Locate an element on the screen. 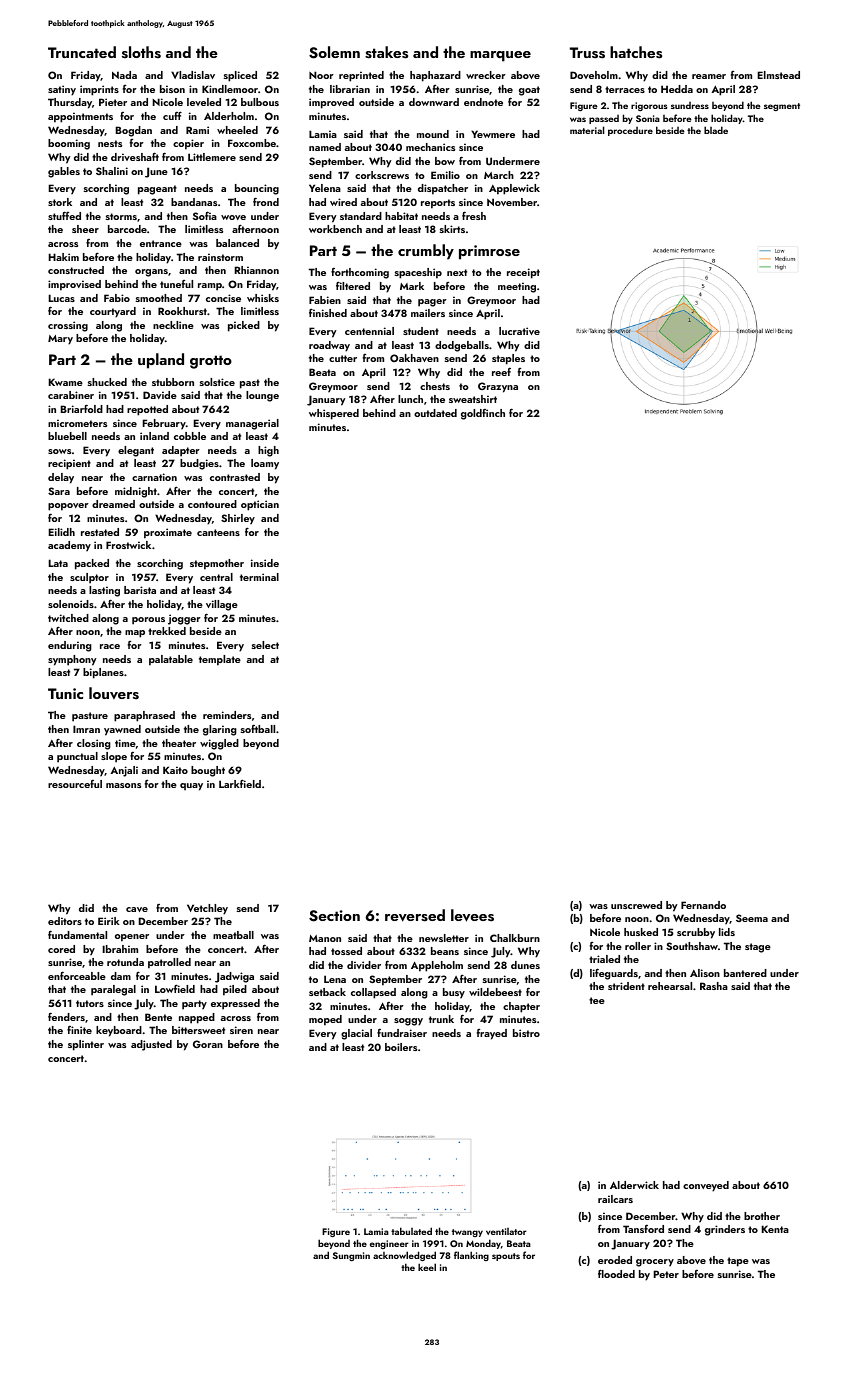 This screenshot has width=849, height=1400. Sungmin is located at coordinates (351, 1256).
